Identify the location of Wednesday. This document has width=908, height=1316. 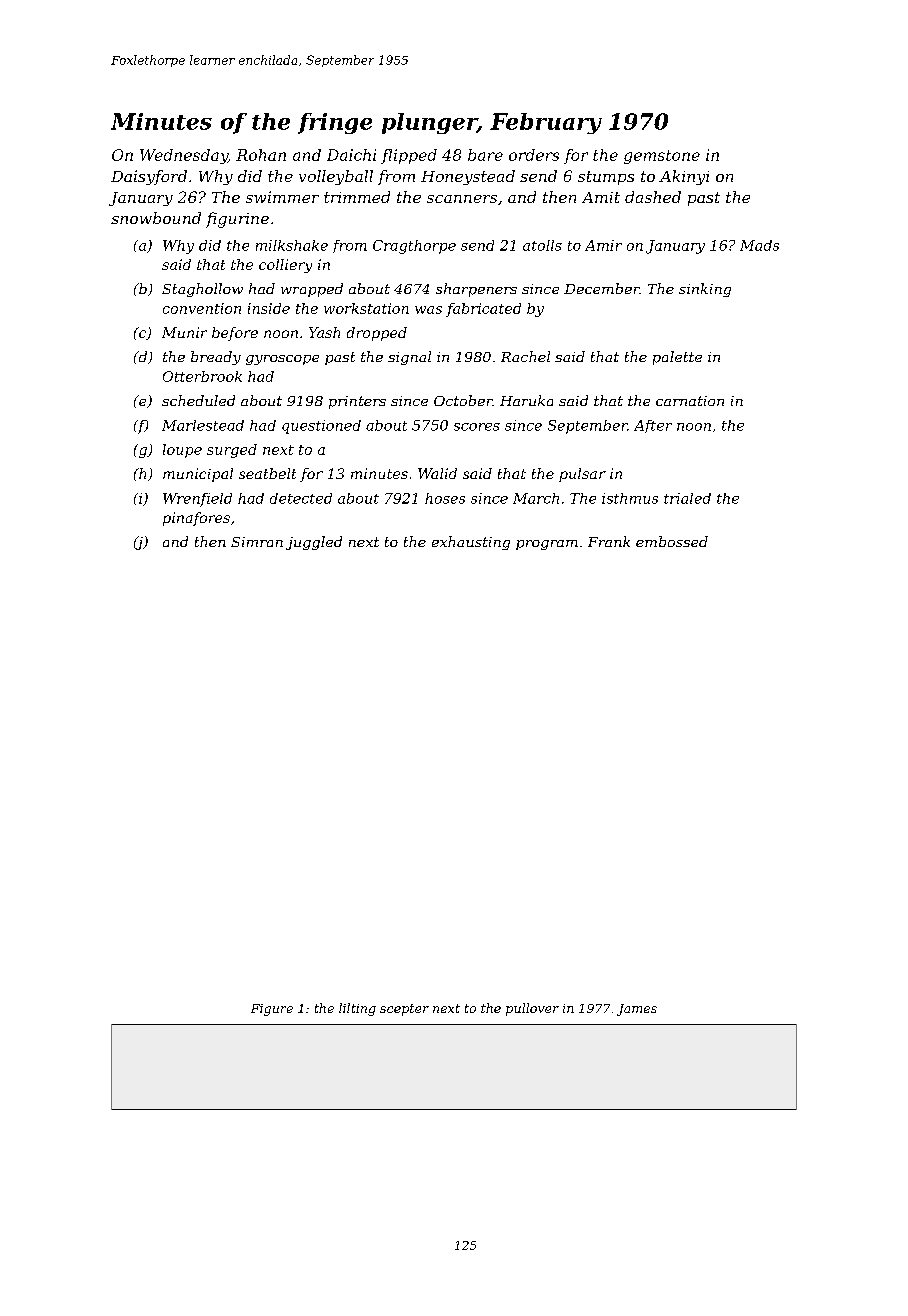
(184, 156).
